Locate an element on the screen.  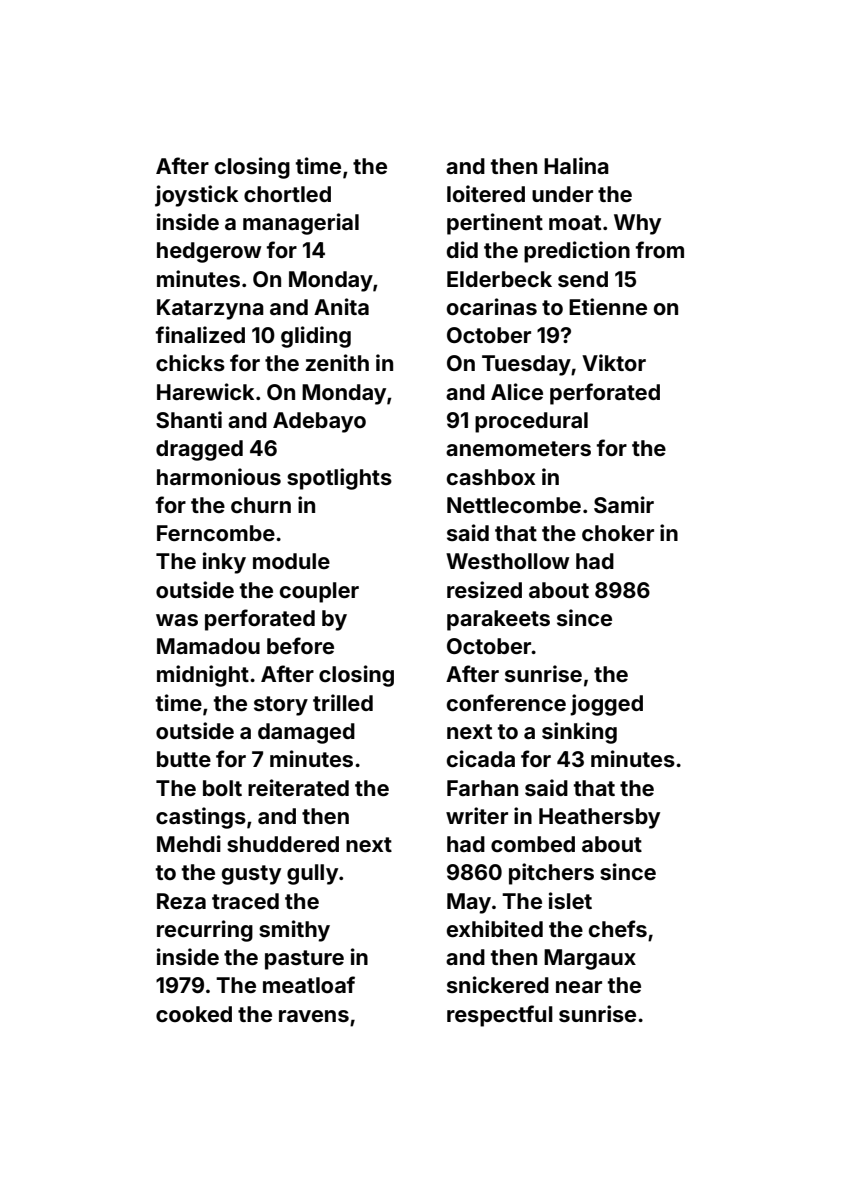
chortled is located at coordinates (287, 194).
